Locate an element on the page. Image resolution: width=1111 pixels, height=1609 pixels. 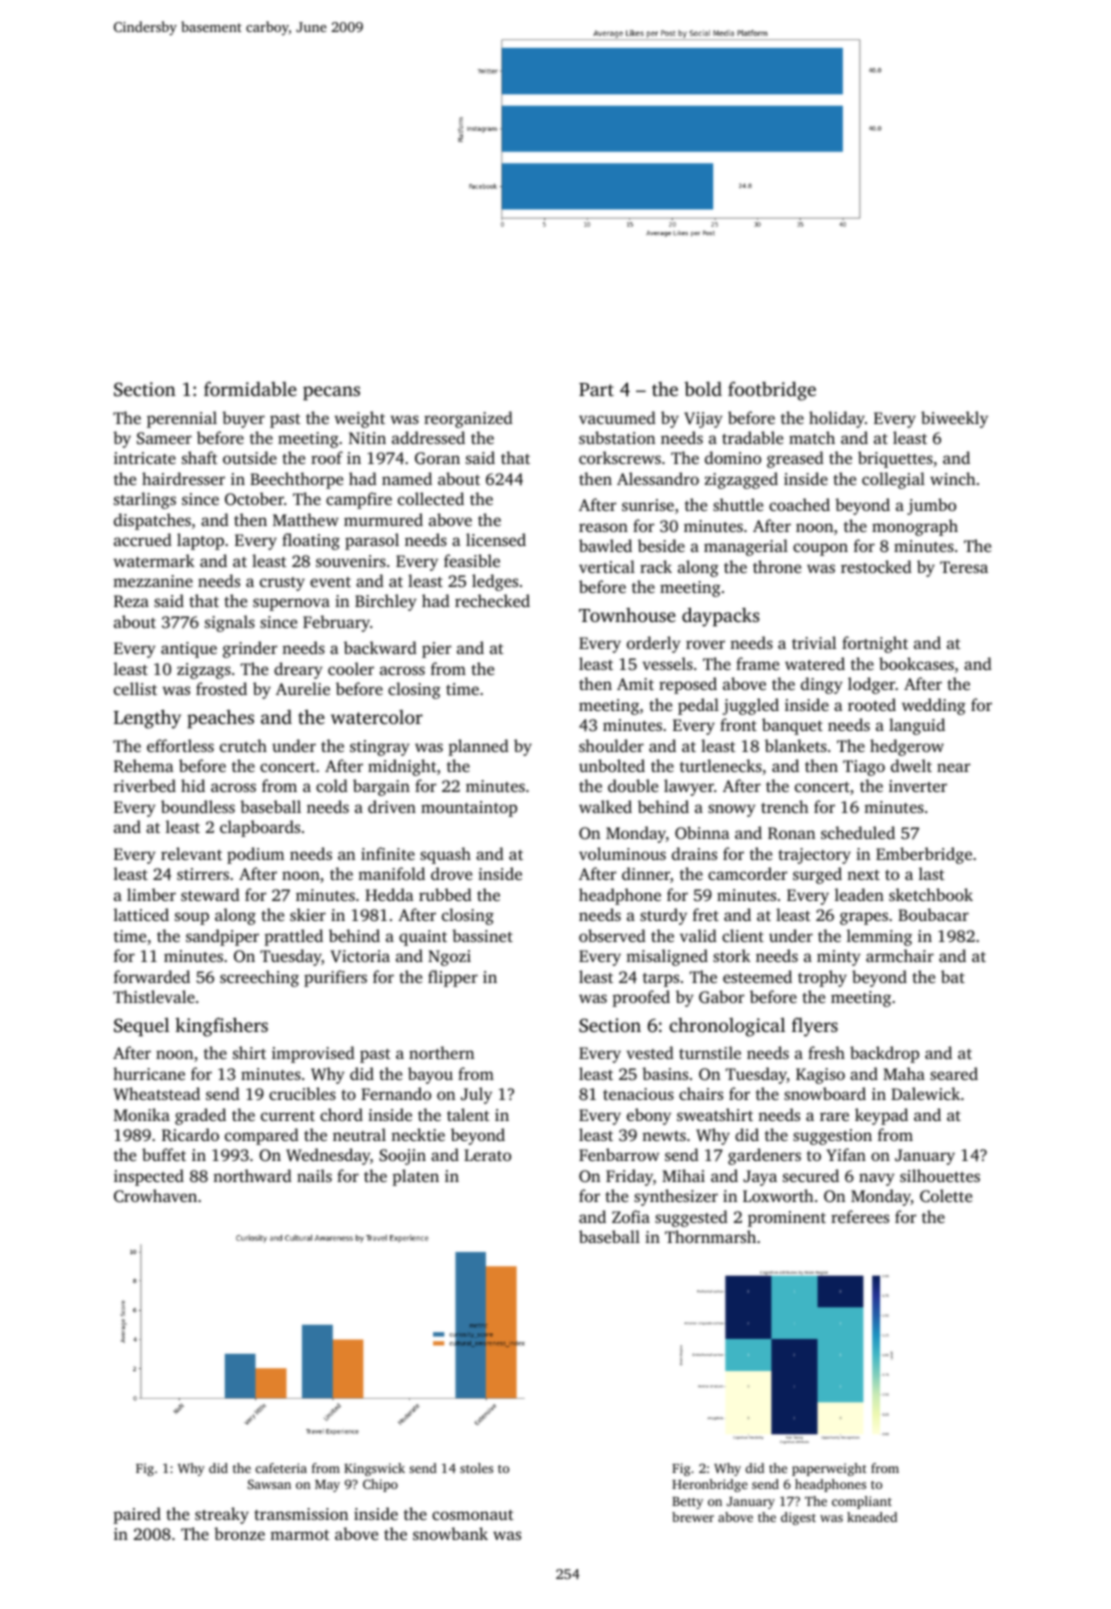
bronze is located at coordinates (239, 1533).
